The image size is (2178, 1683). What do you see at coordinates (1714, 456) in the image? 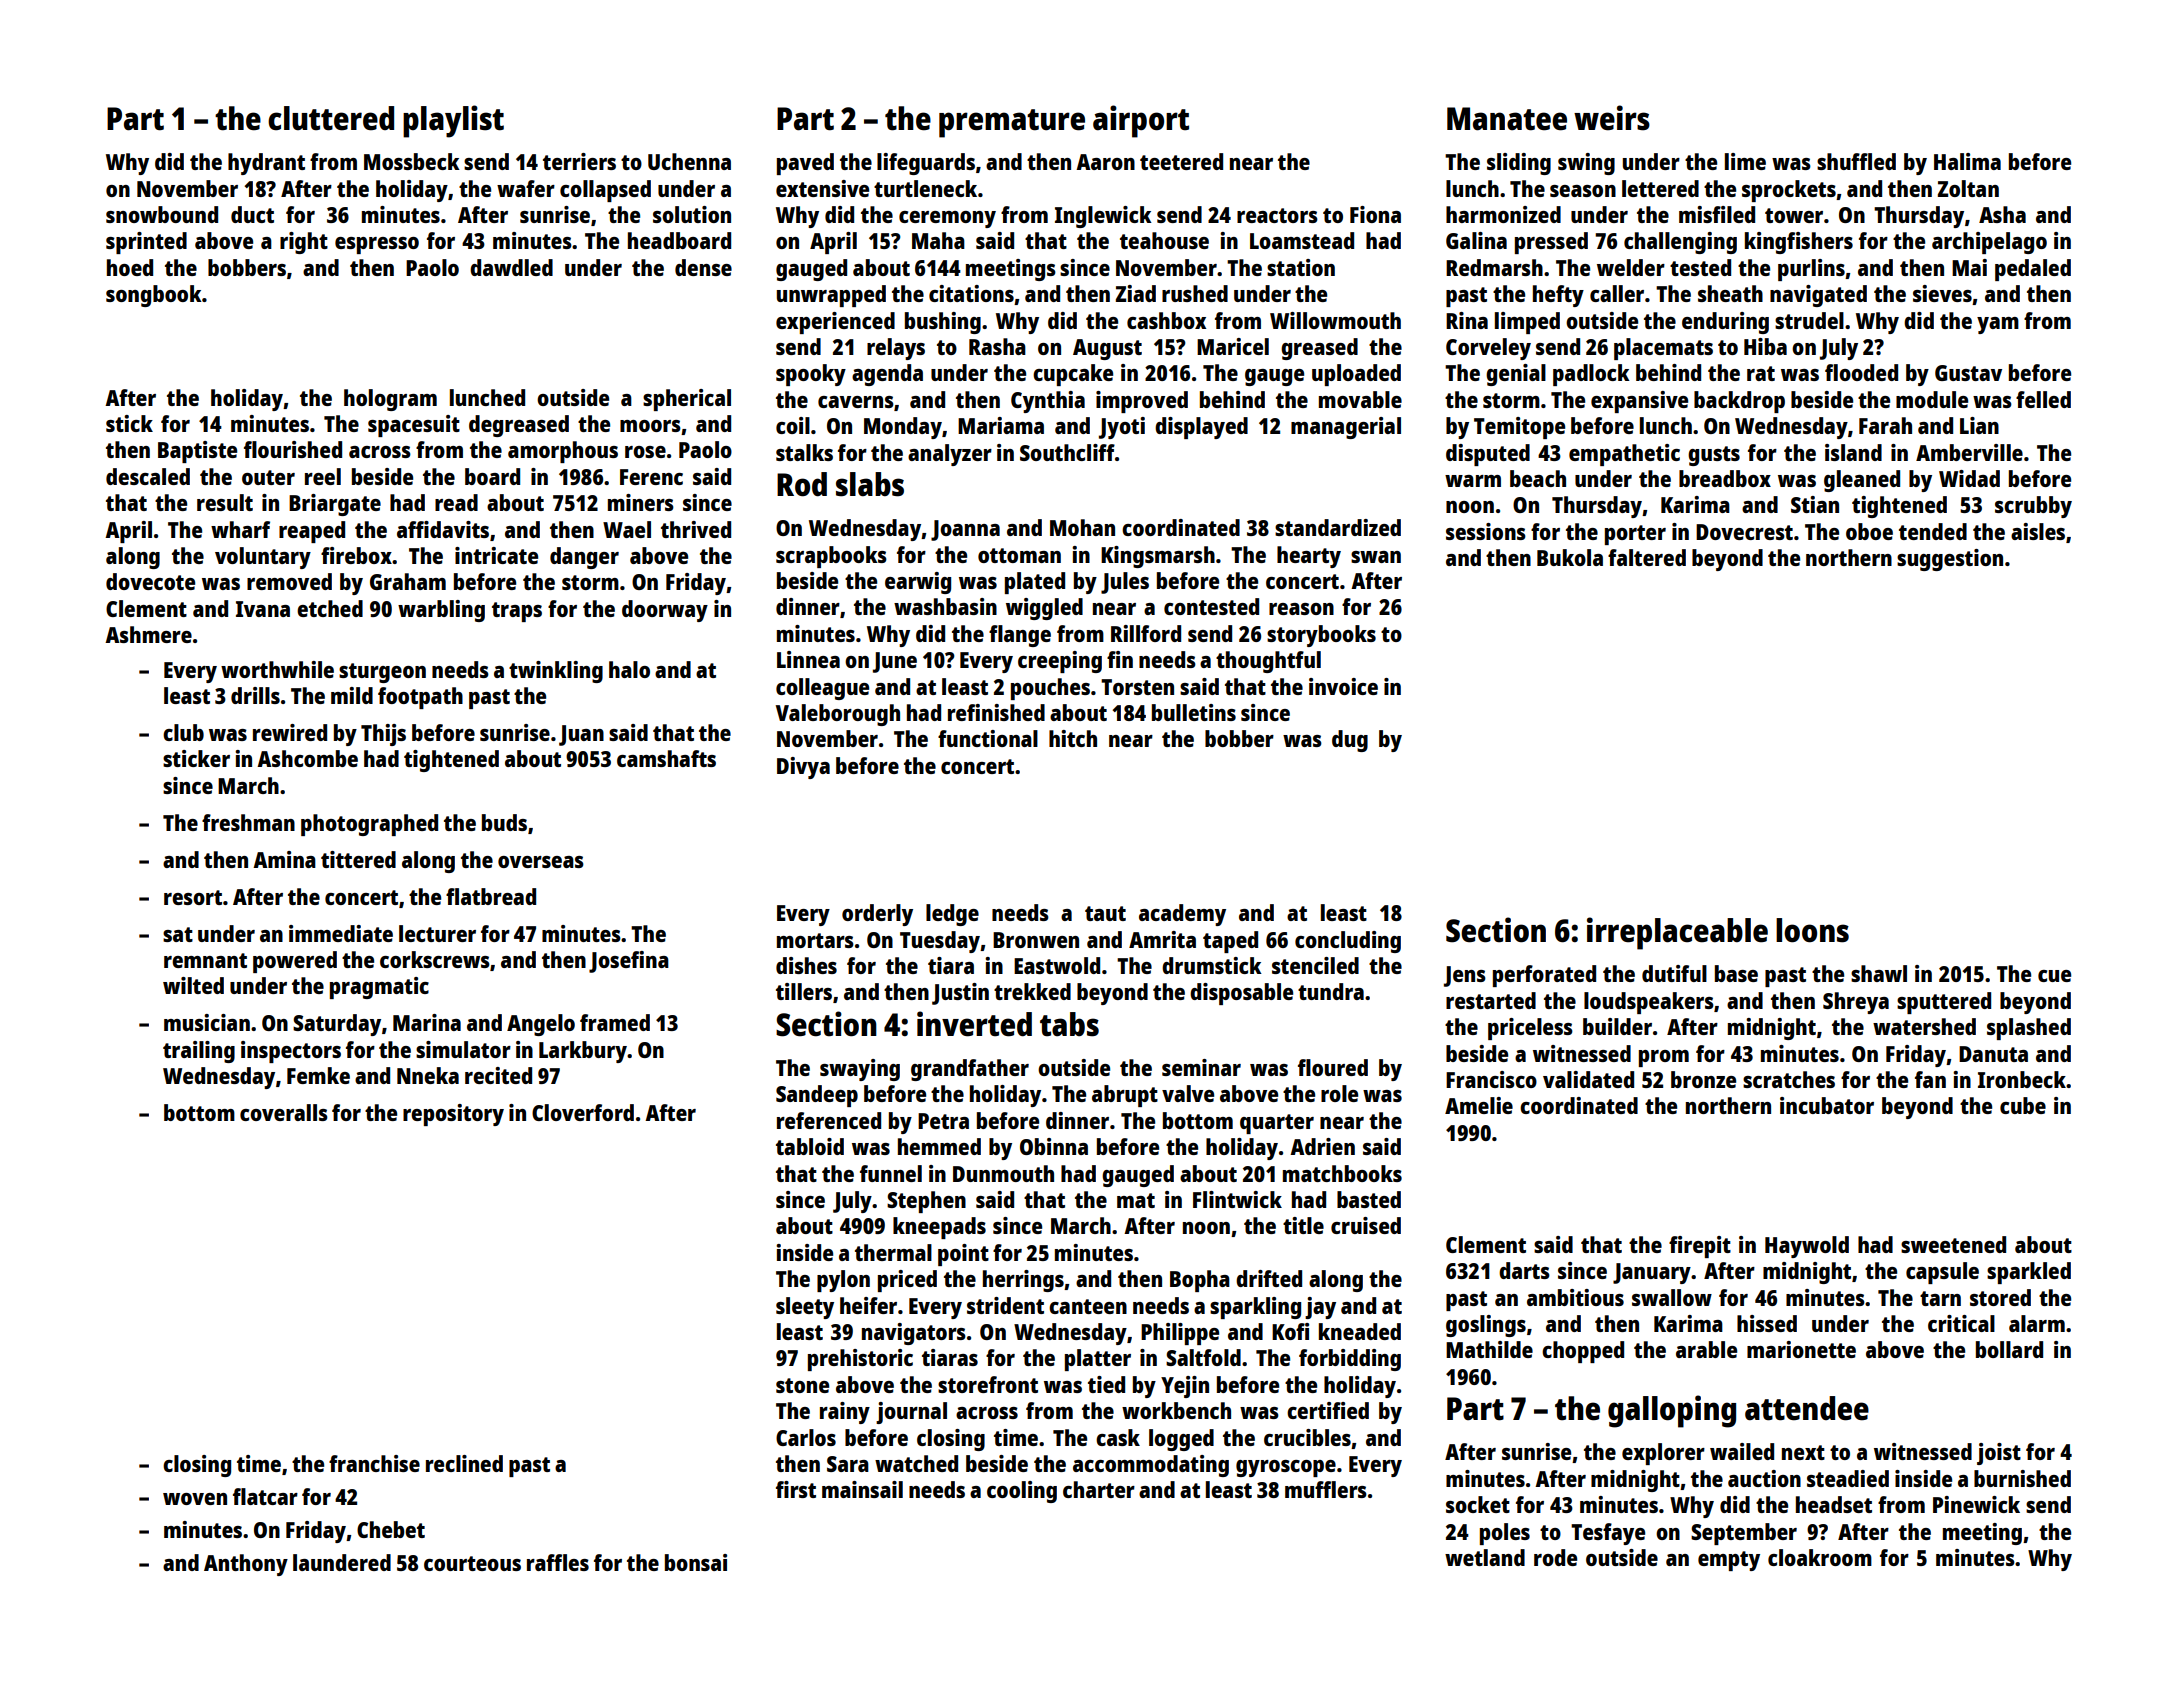
I see `gusts` at bounding box center [1714, 456].
